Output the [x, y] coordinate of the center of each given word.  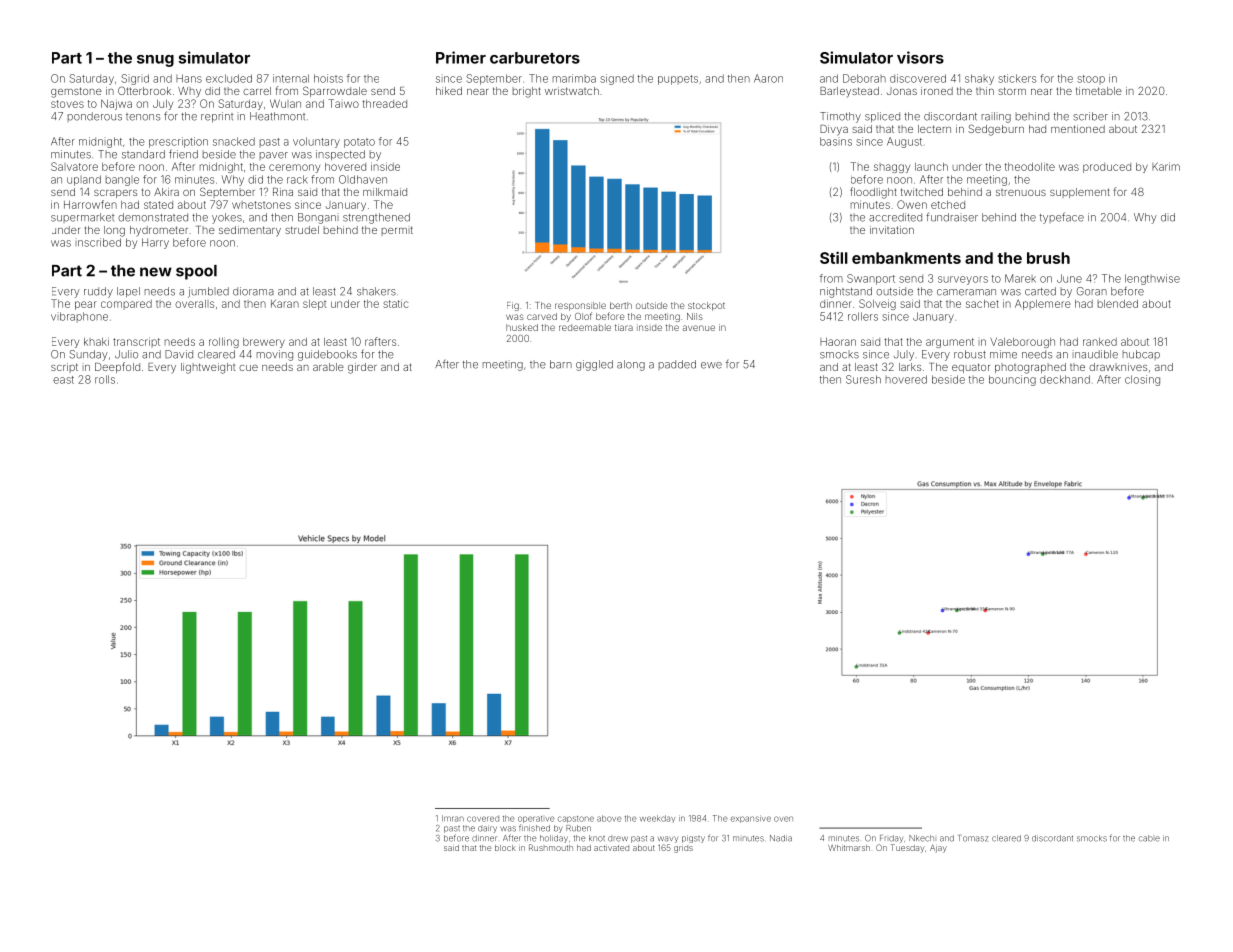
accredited [895, 217]
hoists [328, 78]
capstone [576, 819]
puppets [678, 80]
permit [397, 231]
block [505, 848]
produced [1107, 168]
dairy [487, 829]
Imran [453, 818]
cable [1149, 838]
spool [196, 272]
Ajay [938, 848]
